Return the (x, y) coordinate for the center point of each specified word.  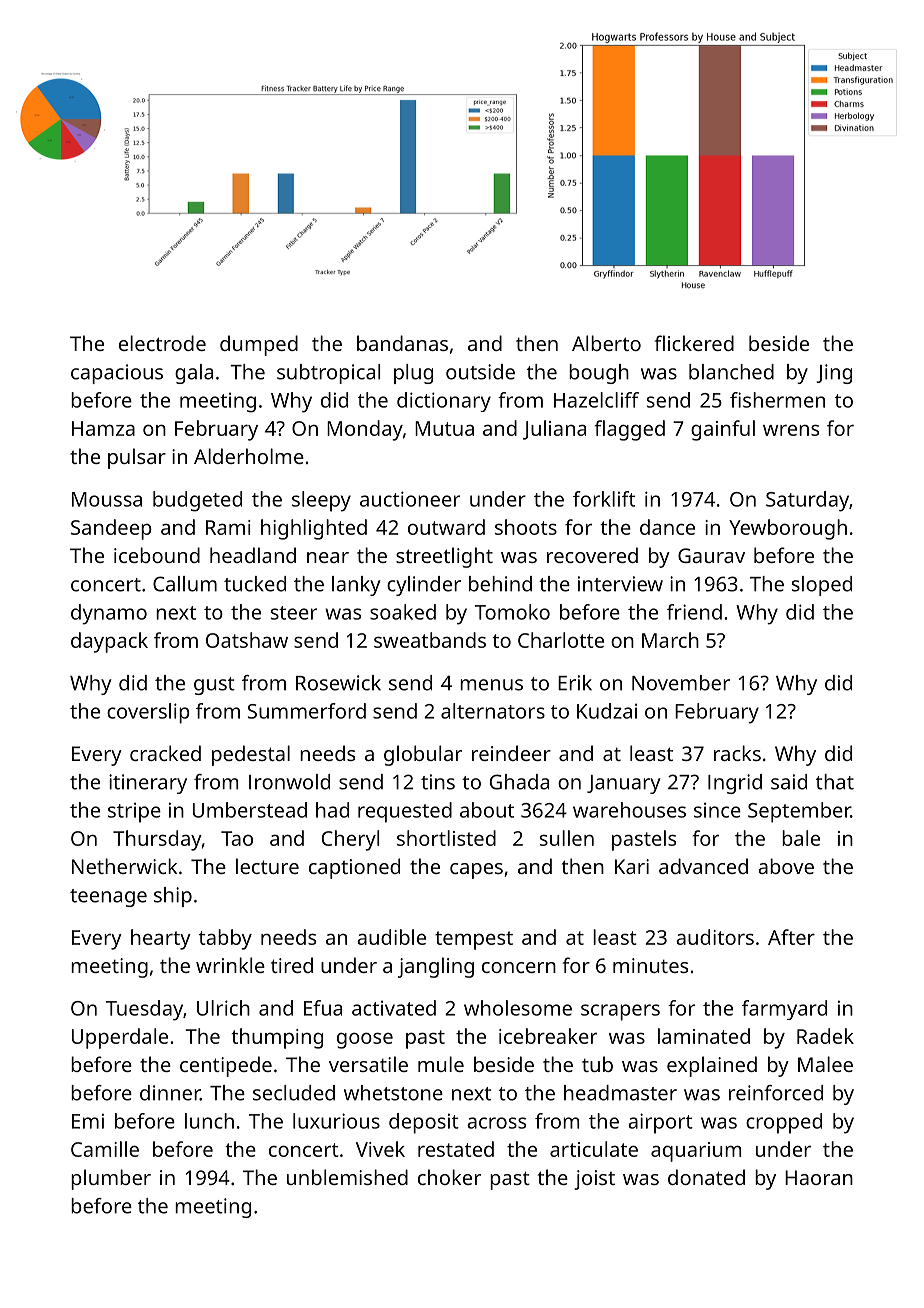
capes (476, 871)
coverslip (148, 713)
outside (480, 372)
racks (737, 753)
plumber (111, 1179)
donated (706, 1177)
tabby (225, 939)
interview (620, 584)
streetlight (444, 557)
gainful (723, 430)
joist (594, 1180)
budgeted (197, 501)
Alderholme (249, 456)
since (717, 810)
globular (423, 755)
